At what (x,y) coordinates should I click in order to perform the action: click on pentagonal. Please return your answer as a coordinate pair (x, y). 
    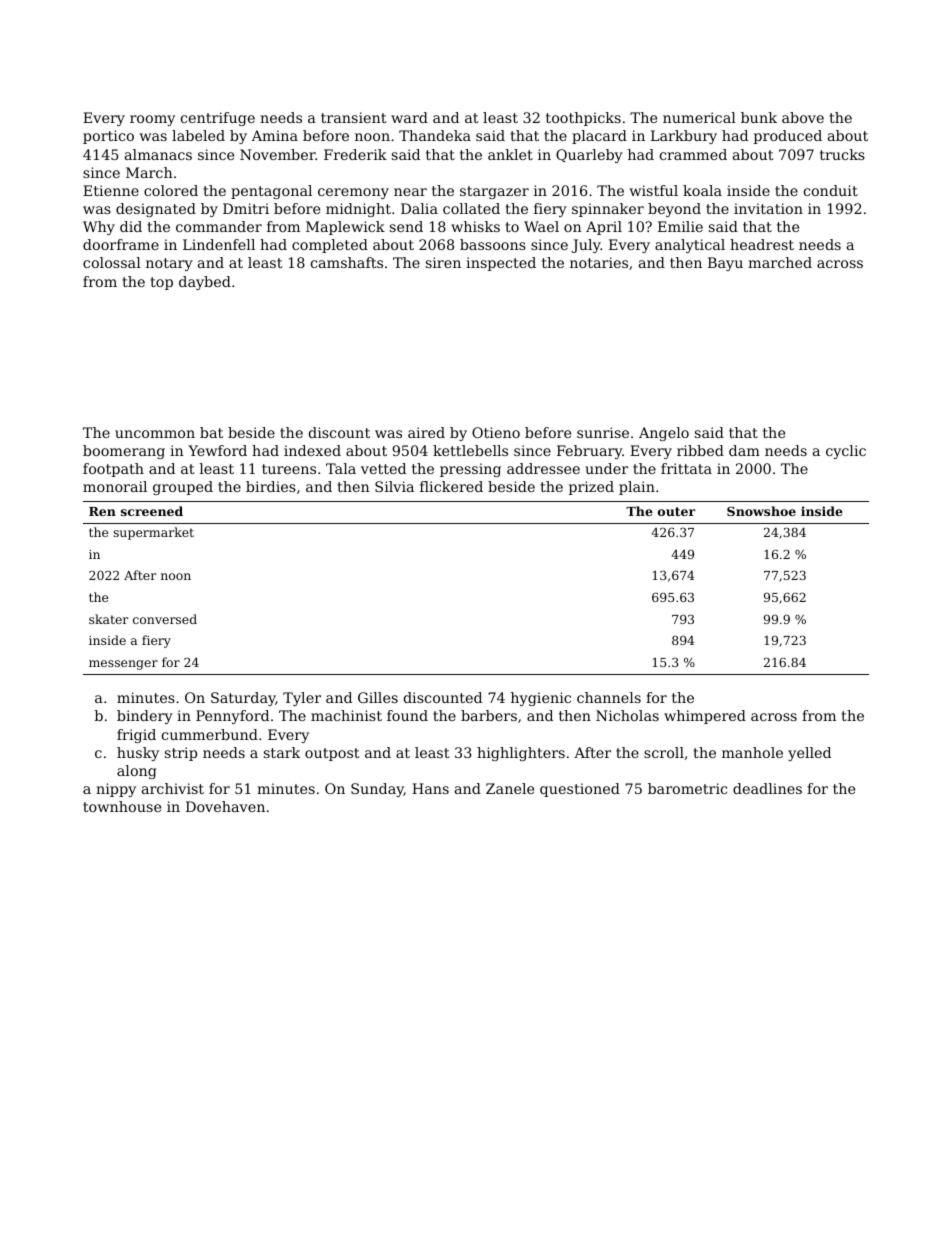
    Looking at the image, I should click on (271, 192).
